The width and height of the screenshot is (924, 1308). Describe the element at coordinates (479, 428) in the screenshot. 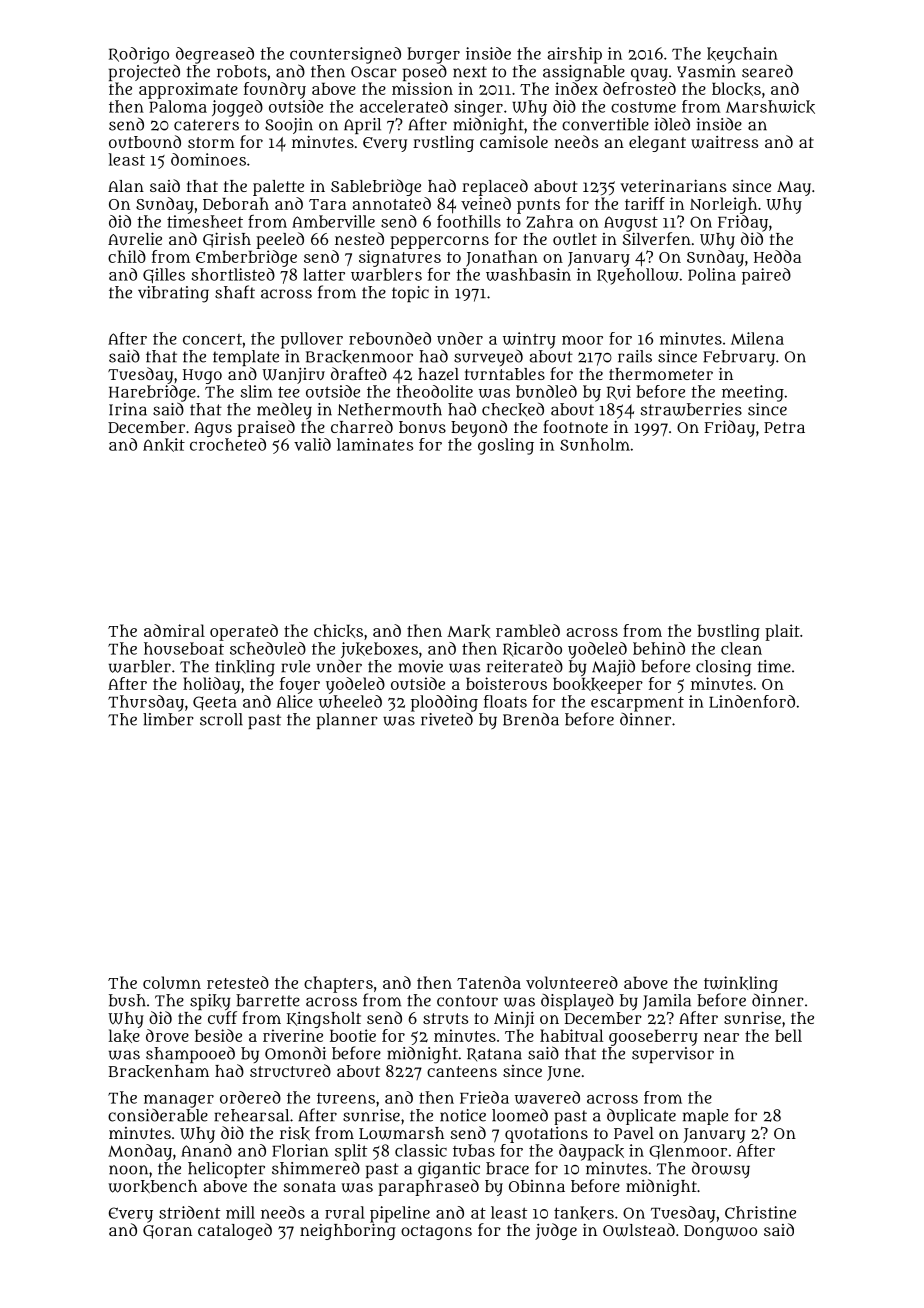

I see `beyond` at that location.
